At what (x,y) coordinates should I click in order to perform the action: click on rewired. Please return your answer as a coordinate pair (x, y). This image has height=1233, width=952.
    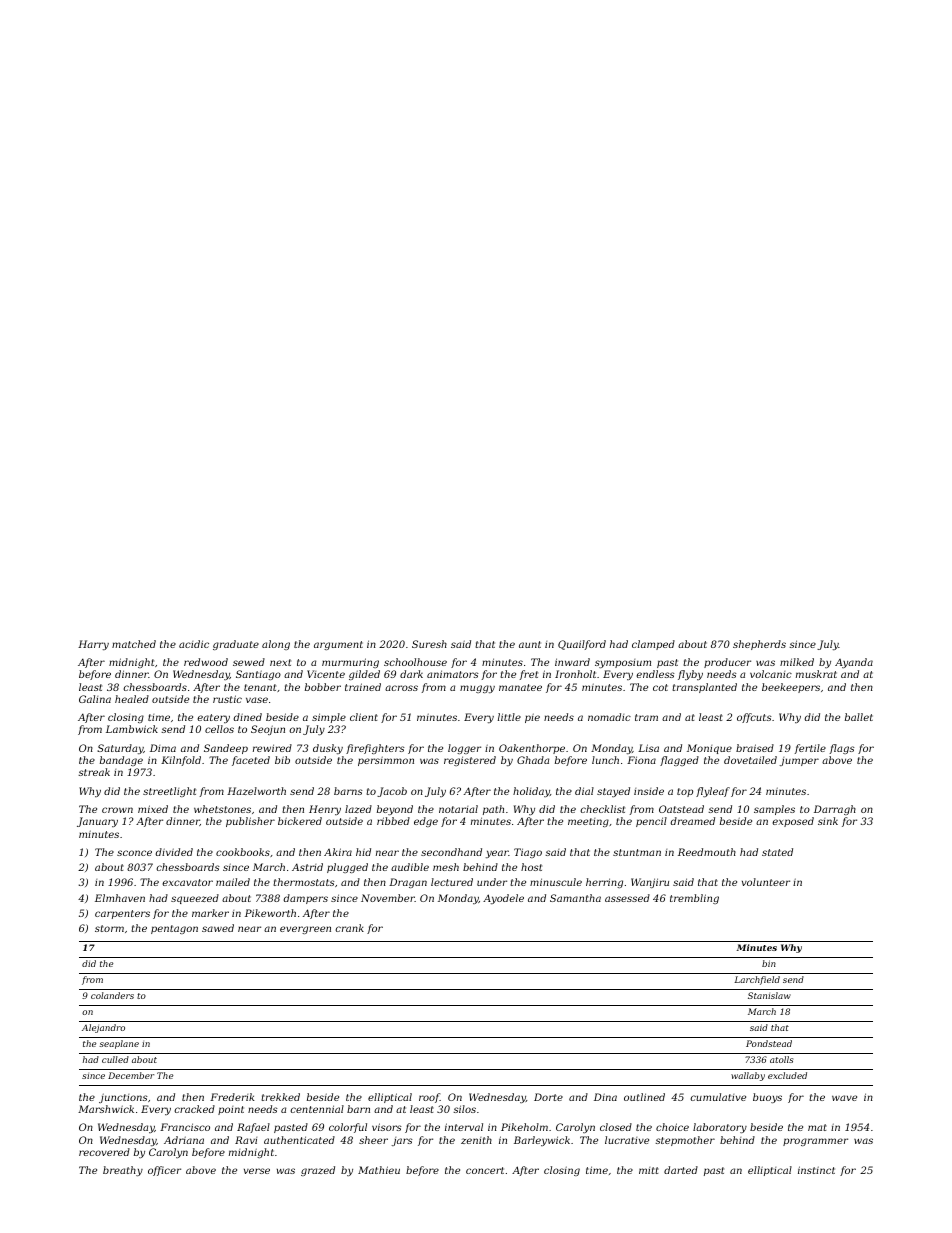
    Looking at the image, I should click on (272, 748).
